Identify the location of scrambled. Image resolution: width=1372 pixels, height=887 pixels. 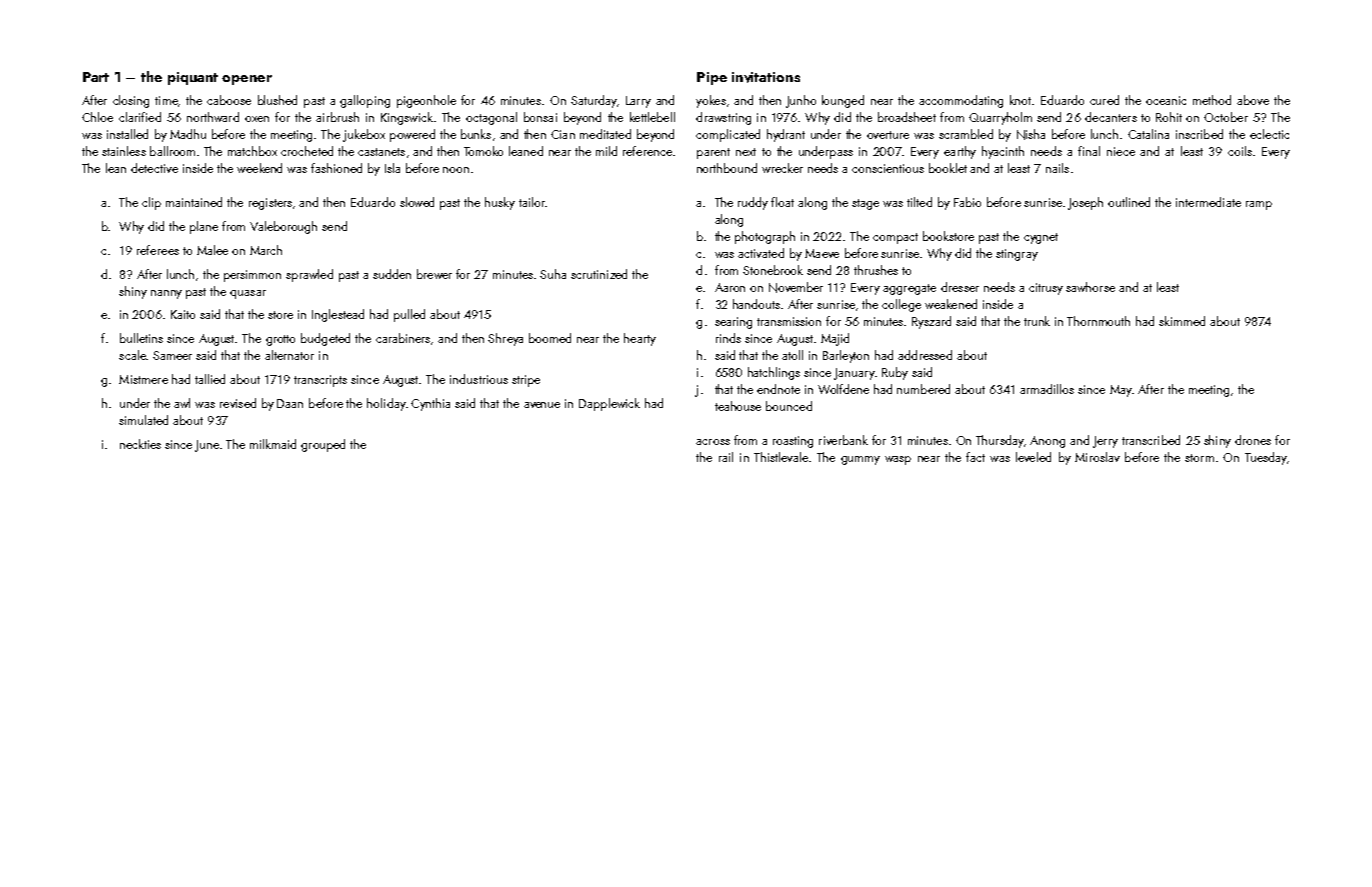
(966, 134).
